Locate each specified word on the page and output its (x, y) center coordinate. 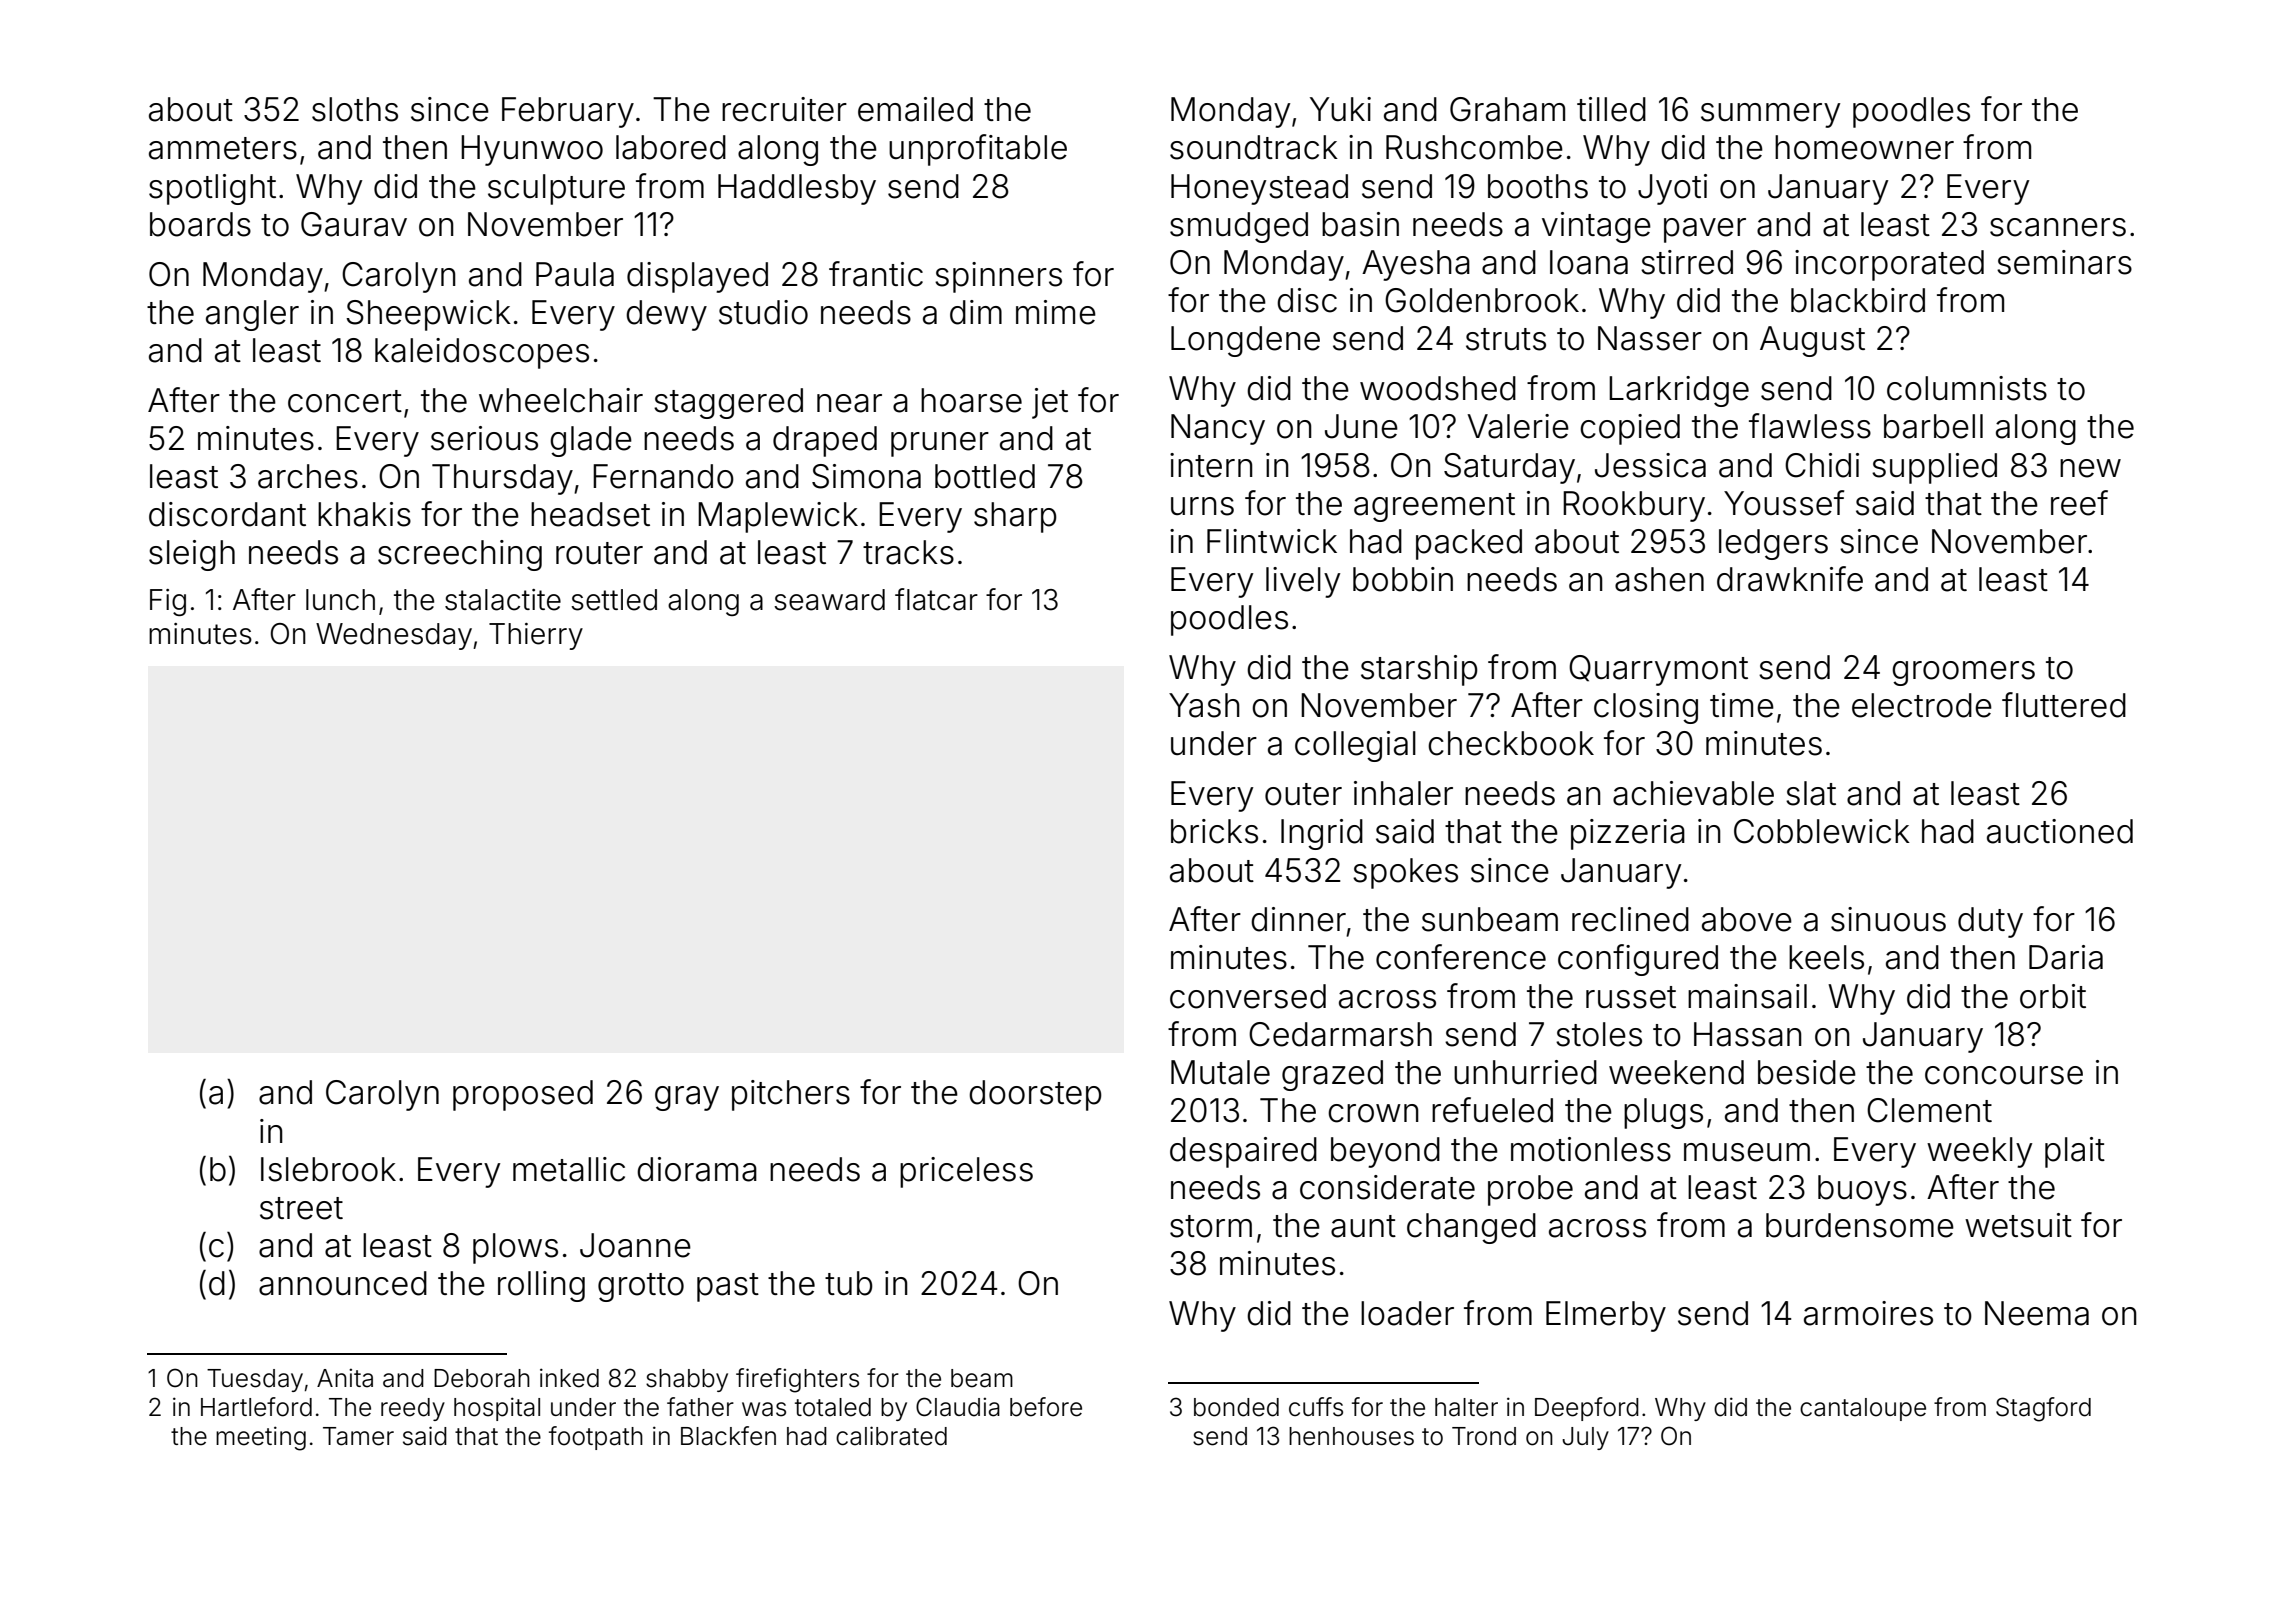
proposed (523, 1095)
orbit (2053, 996)
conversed (1248, 996)
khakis (364, 514)
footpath (596, 1438)
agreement (1434, 507)
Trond (1484, 1436)
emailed (915, 109)
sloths (355, 109)
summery (1770, 115)
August (1812, 341)
